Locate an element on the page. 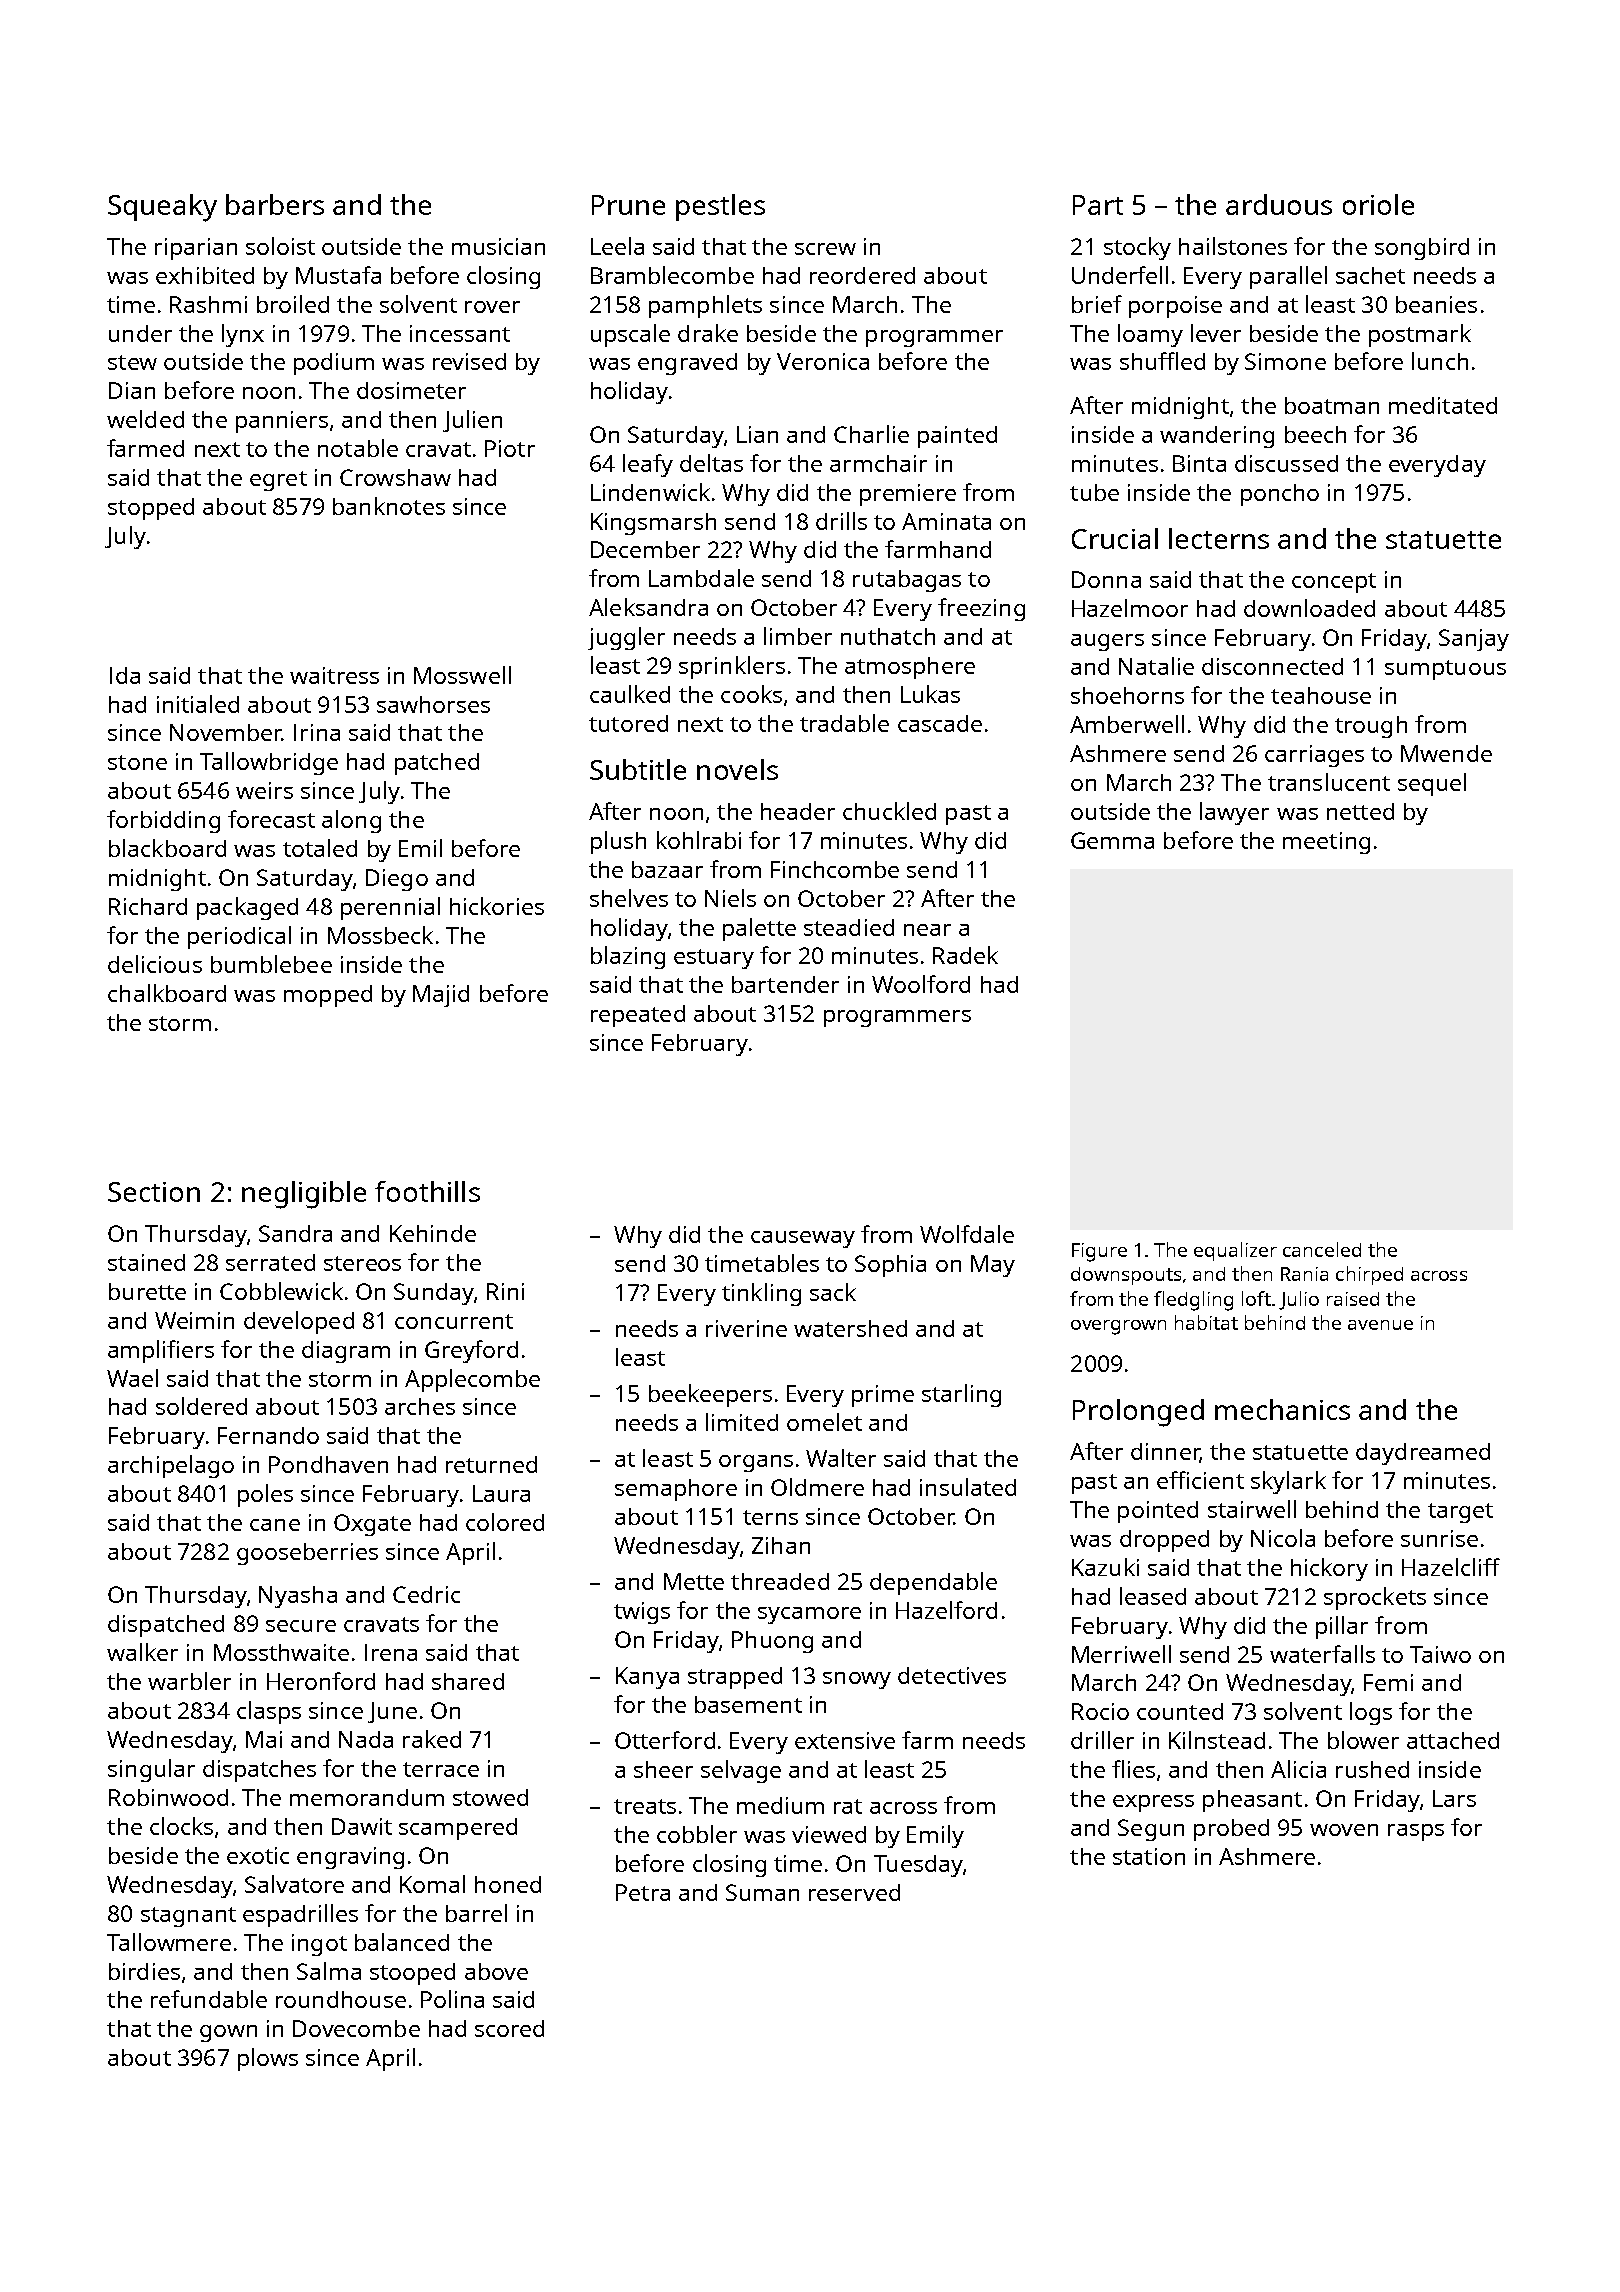 This page has width=1620, height=2292. oriole is located at coordinates (1378, 204).
